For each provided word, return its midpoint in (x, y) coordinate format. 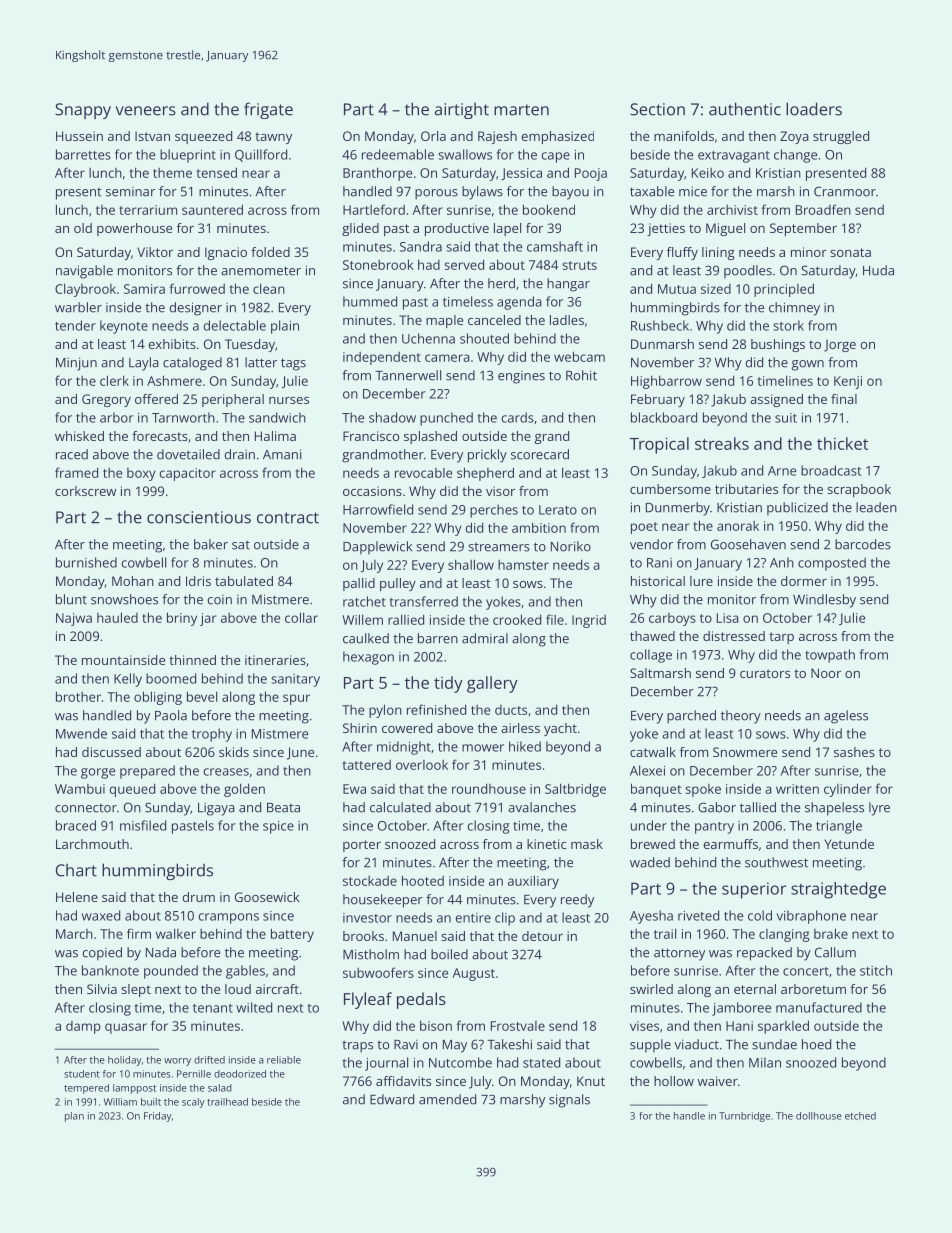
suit (786, 418)
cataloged (192, 364)
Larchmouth (92, 844)
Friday (158, 1117)
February (658, 400)
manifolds (684, 136)
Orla (433, 136)
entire (473, 918)
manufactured (819, 1007)
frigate (268, 110)
